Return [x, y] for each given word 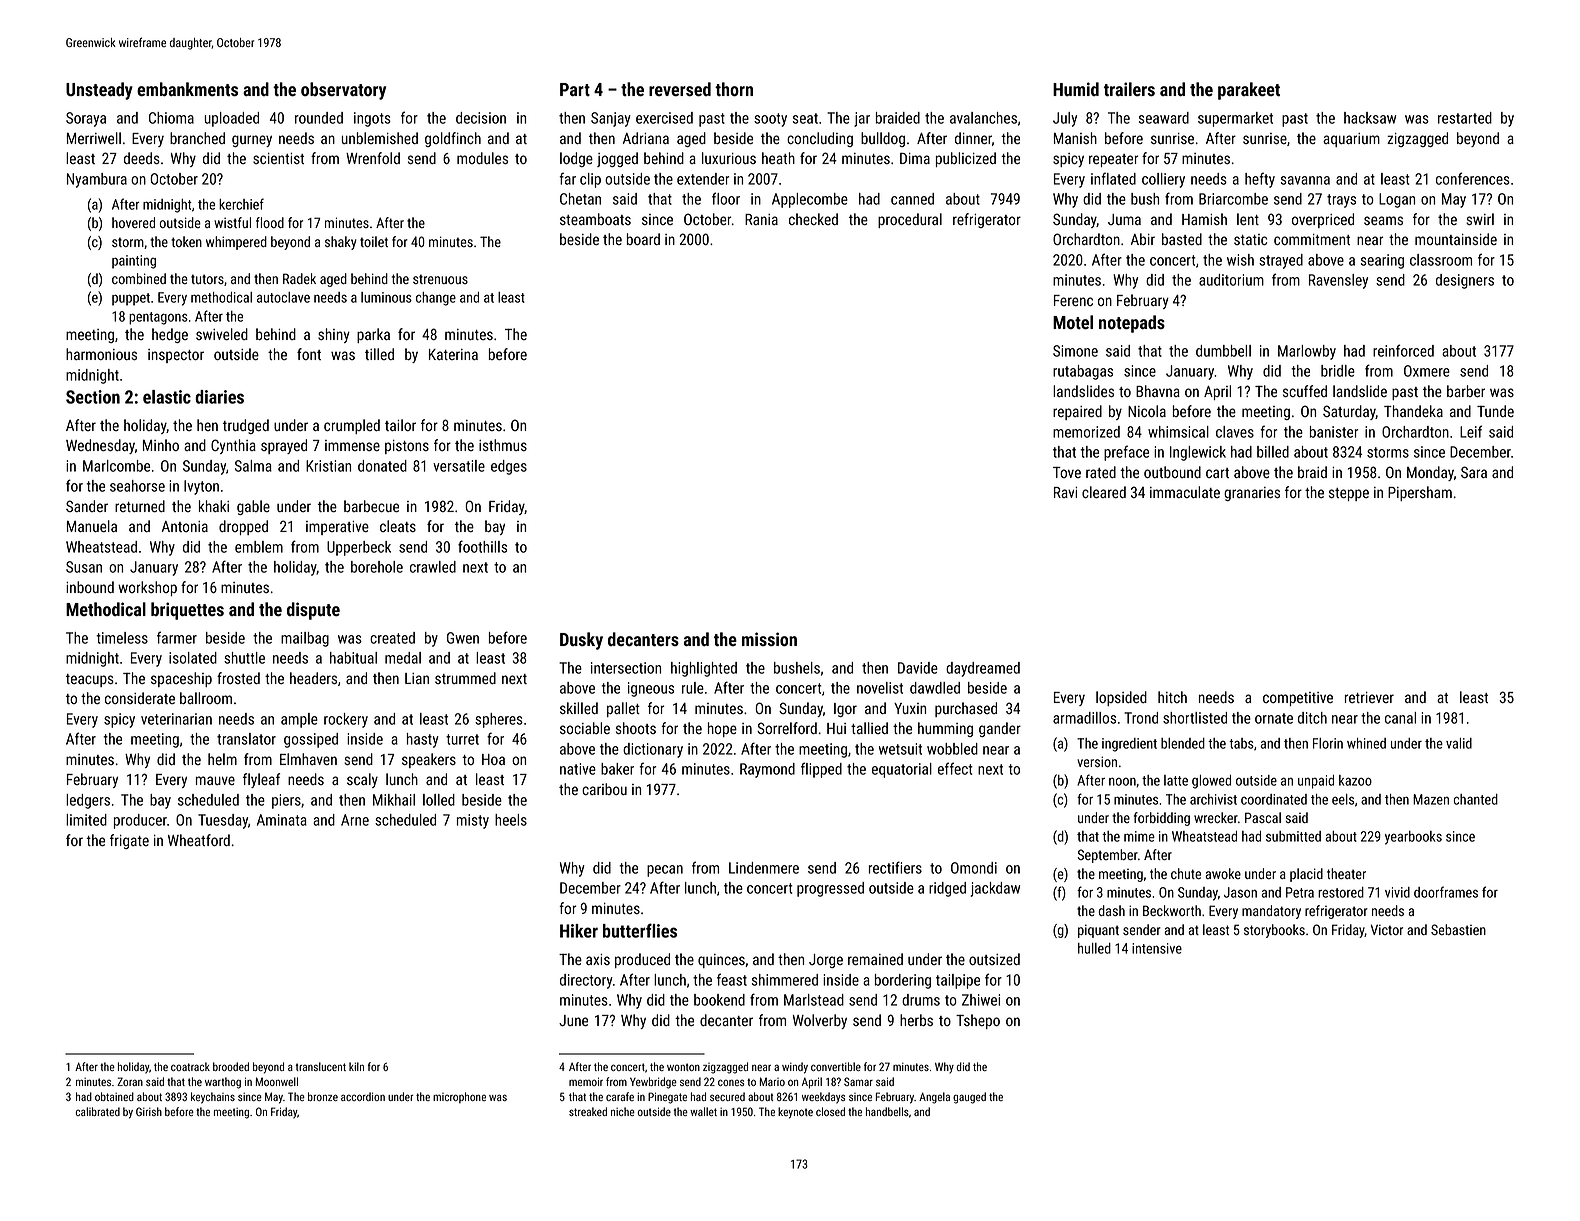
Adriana [646, 138]
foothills [482, 546]
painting [134, 262]
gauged [969, 1098]
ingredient [1129, 745]
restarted [1465, 118]
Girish [149, 1111]
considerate [140, 698]
